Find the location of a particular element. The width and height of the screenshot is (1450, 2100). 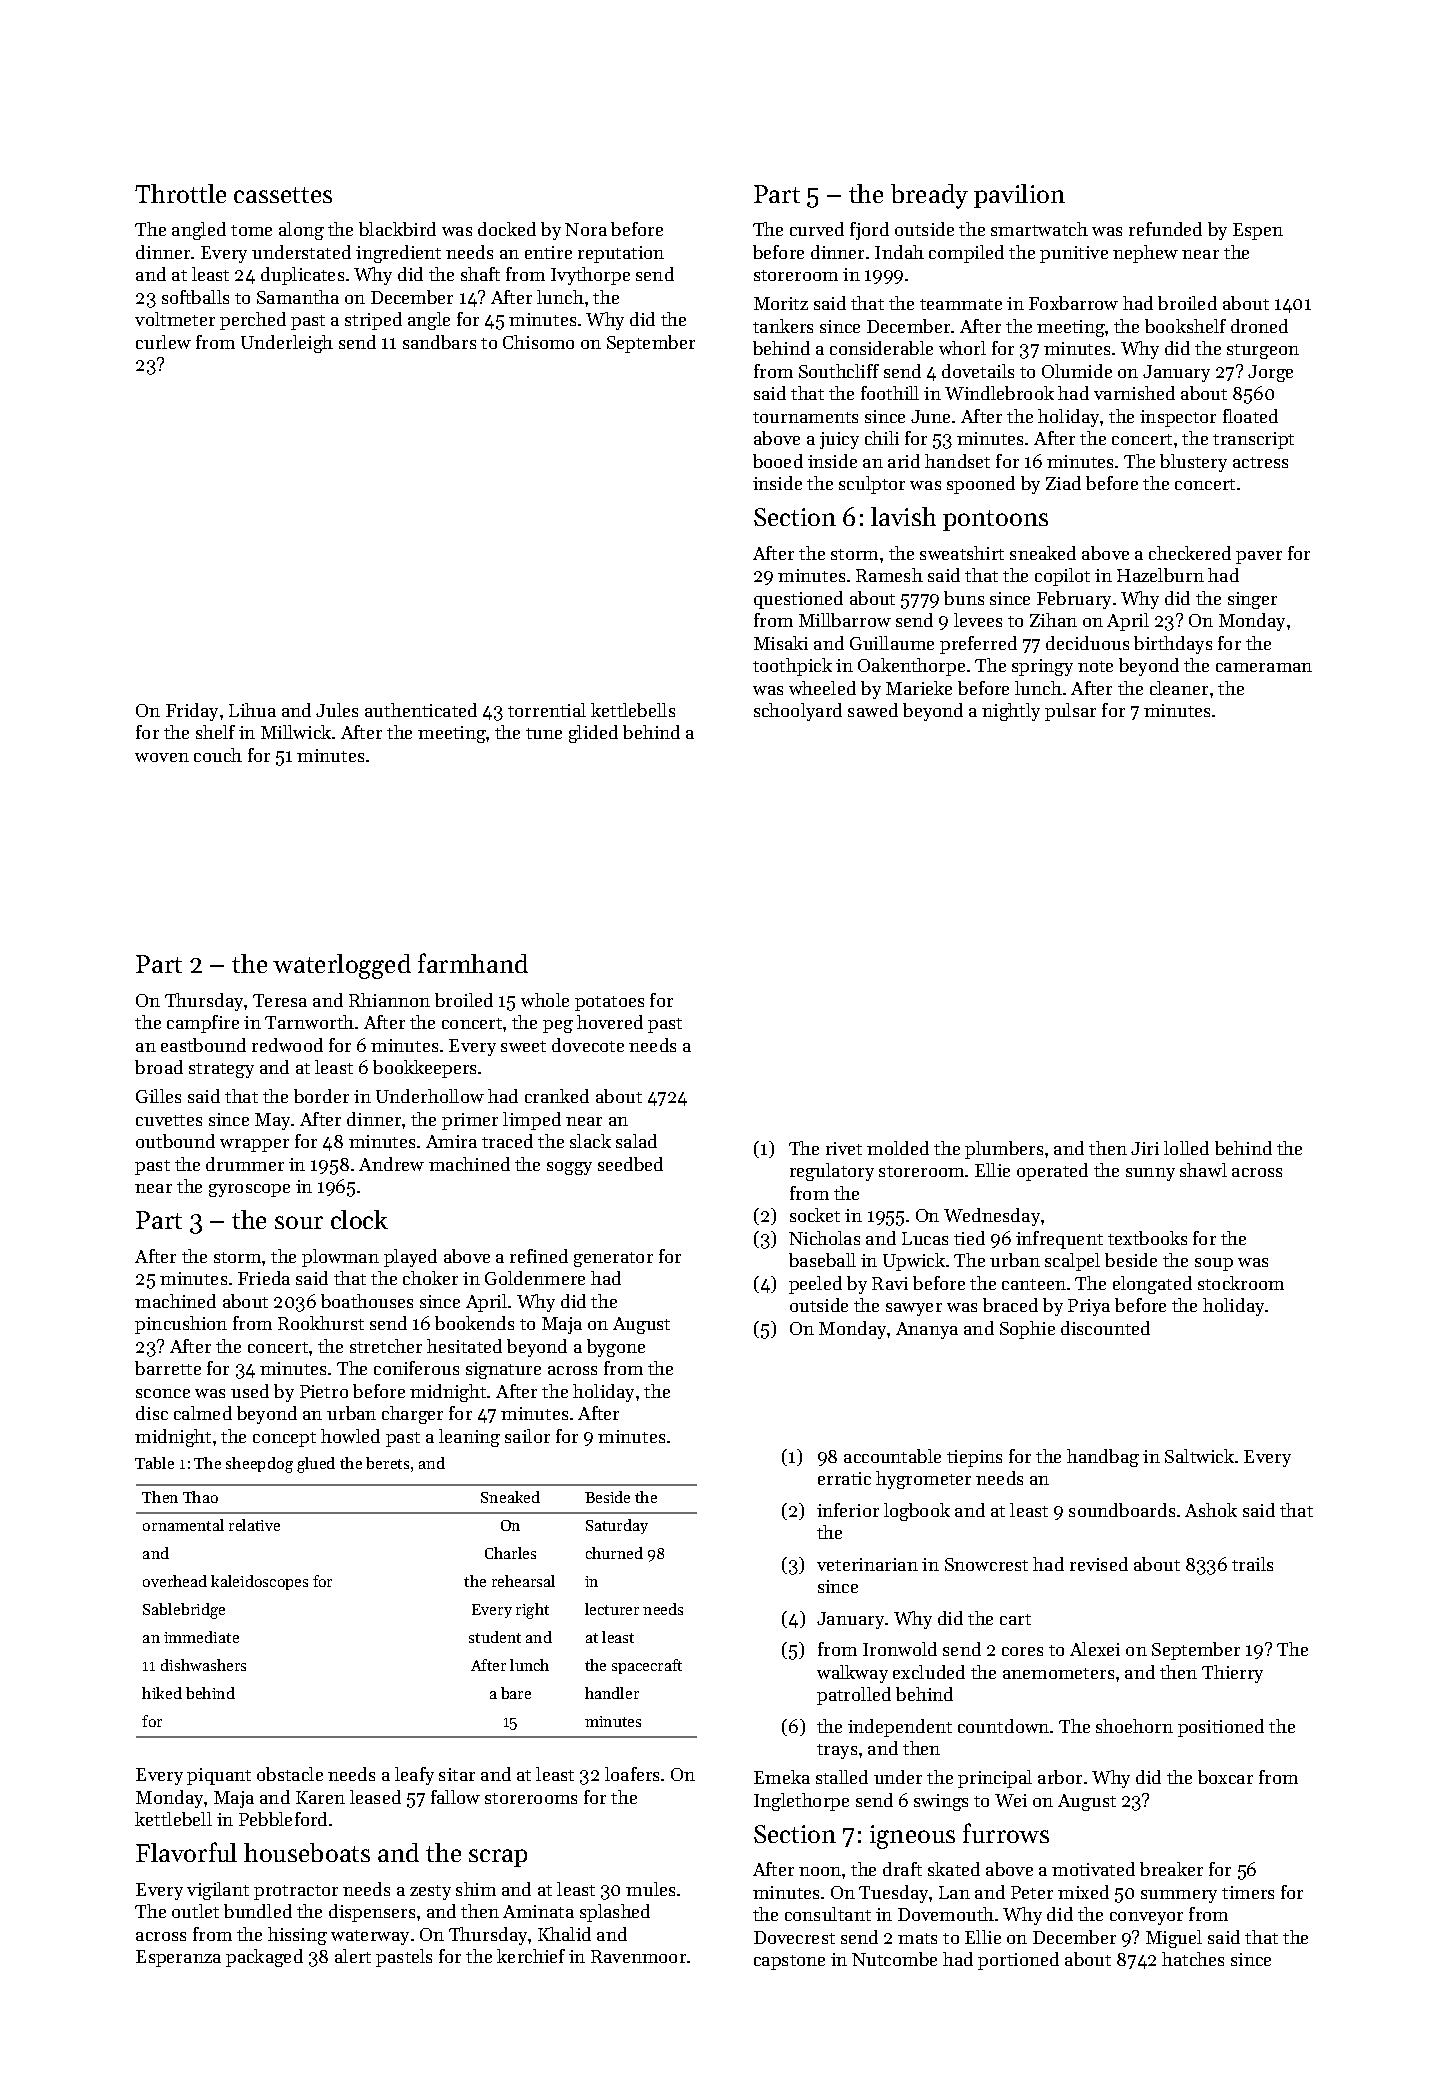

copilot is located at coordinates (1062, 577).
